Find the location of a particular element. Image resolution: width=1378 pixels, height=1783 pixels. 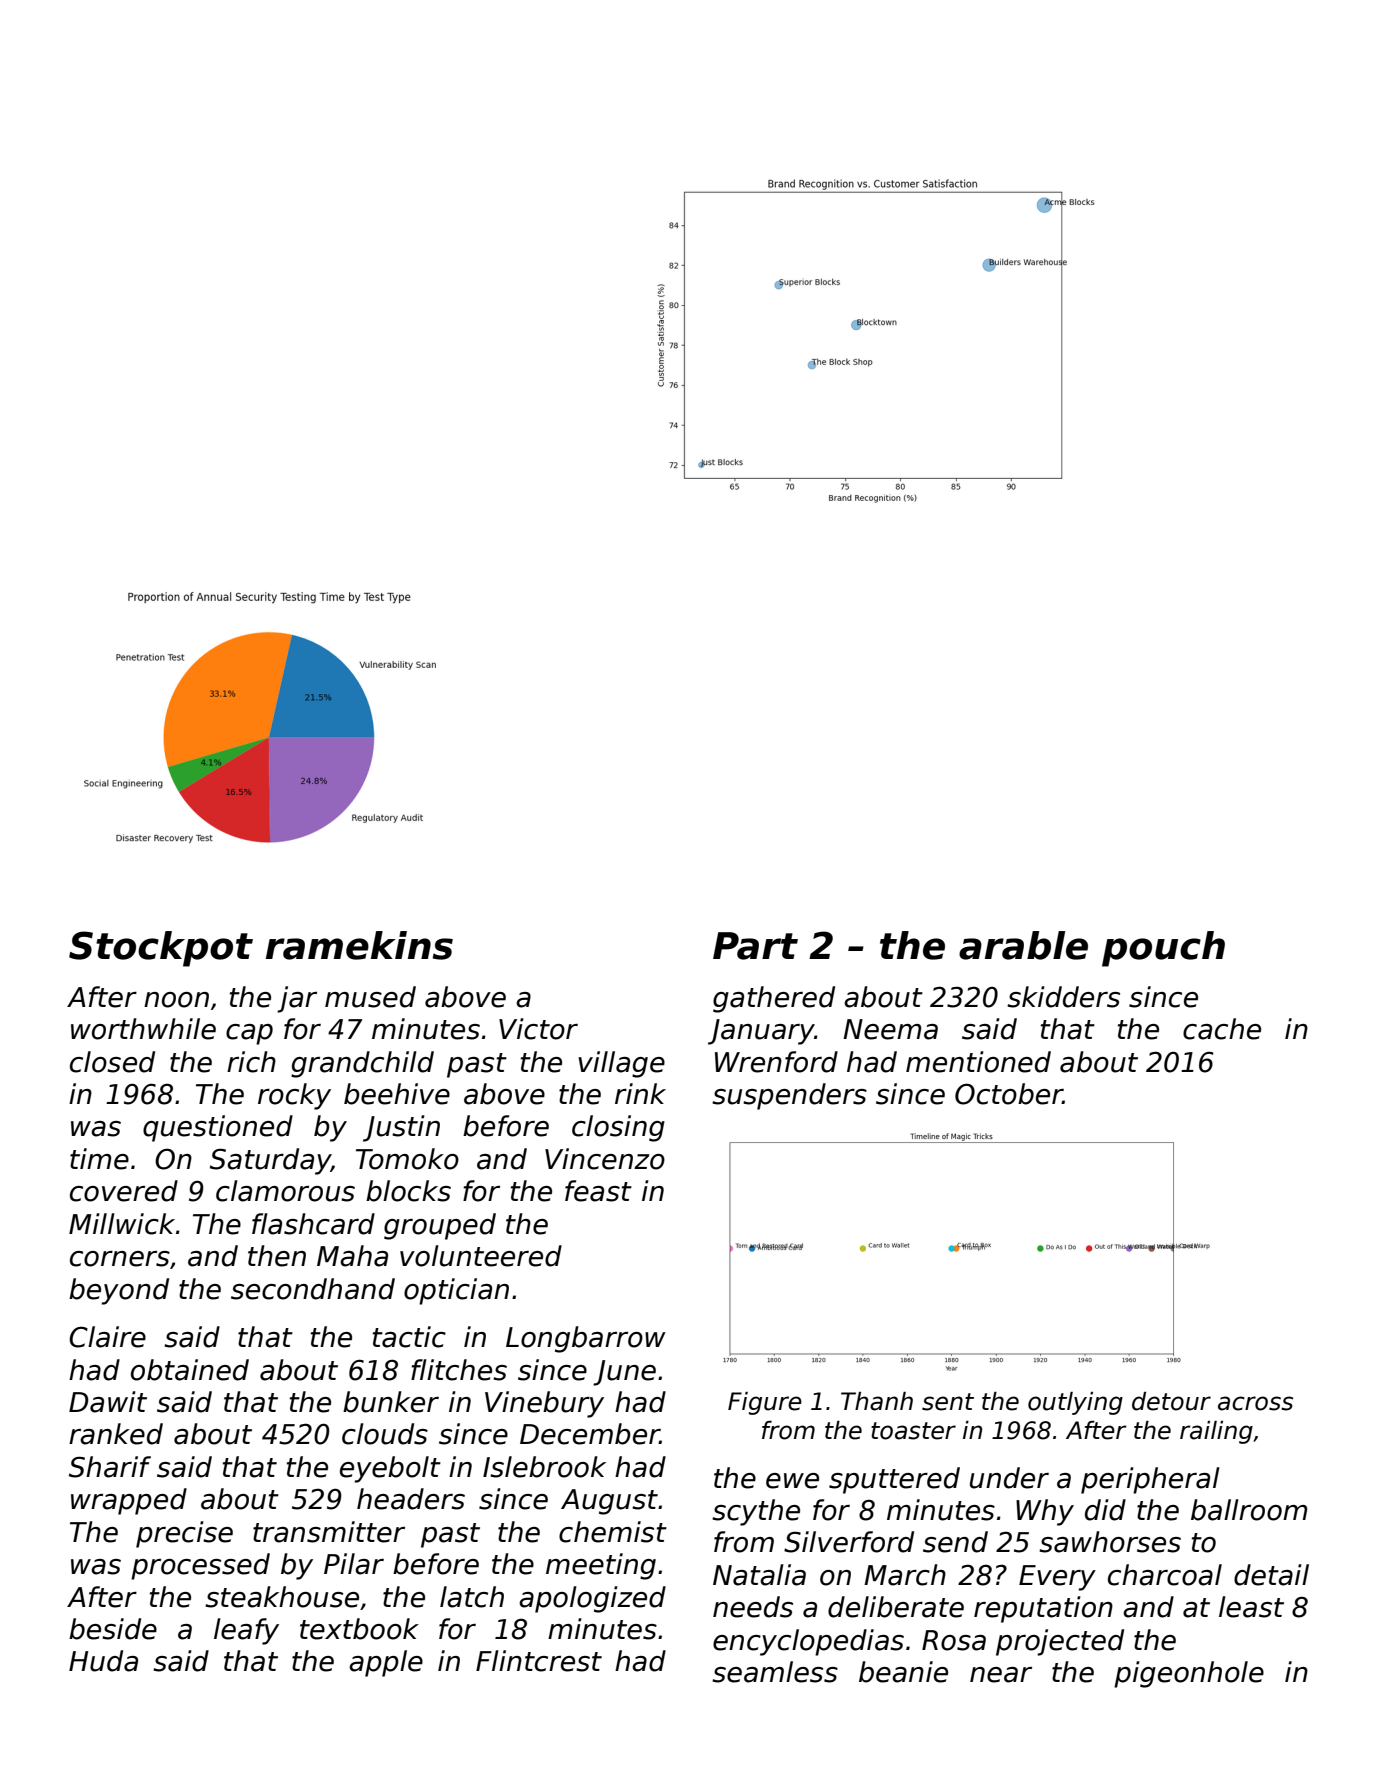

Sharif is located at coordinates (110, 1467).
